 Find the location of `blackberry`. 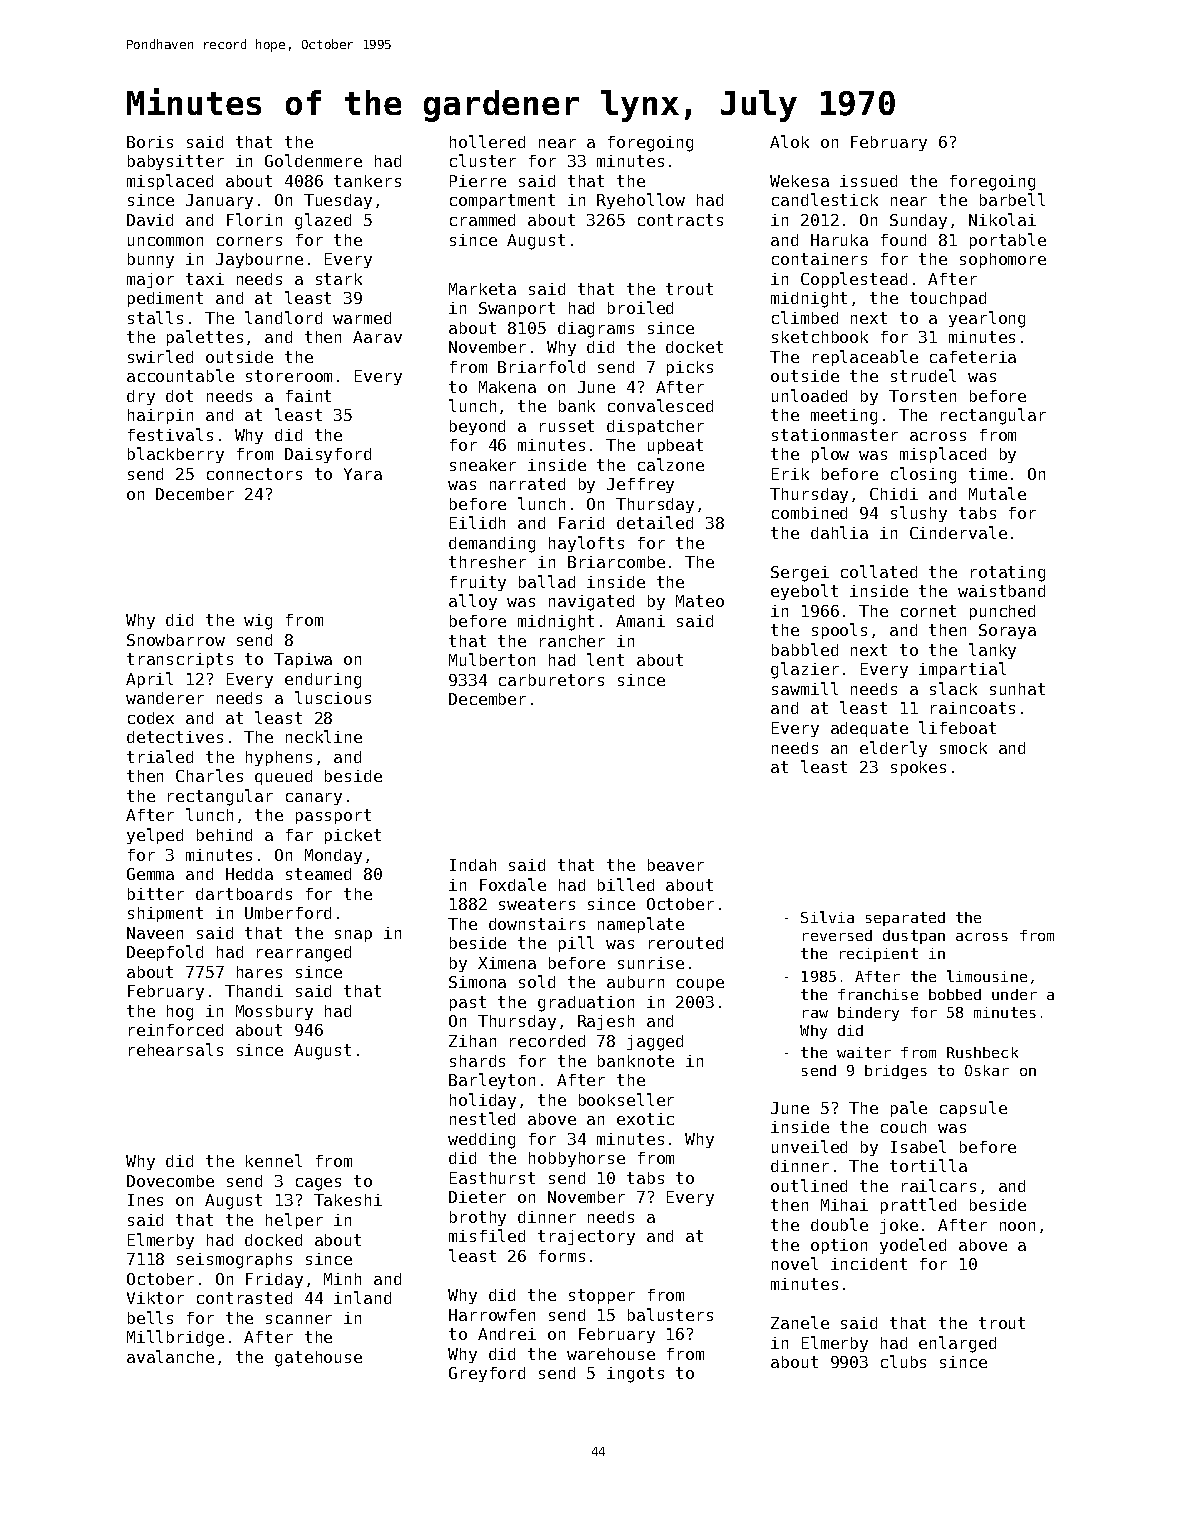

blackberry is located at coordinates (176, 455).
